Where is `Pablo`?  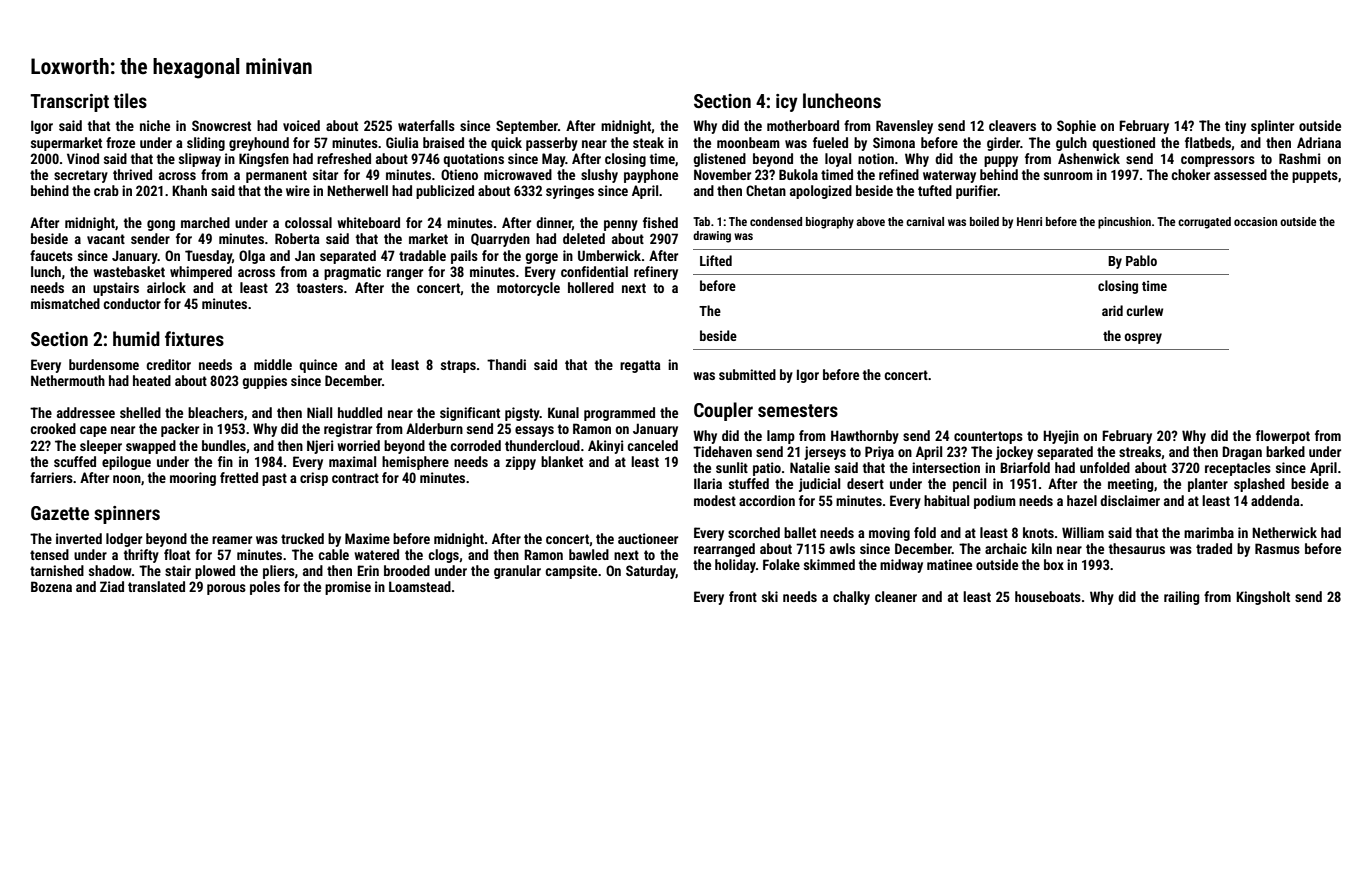
Pablo is located at coordinates (1141, 260).
